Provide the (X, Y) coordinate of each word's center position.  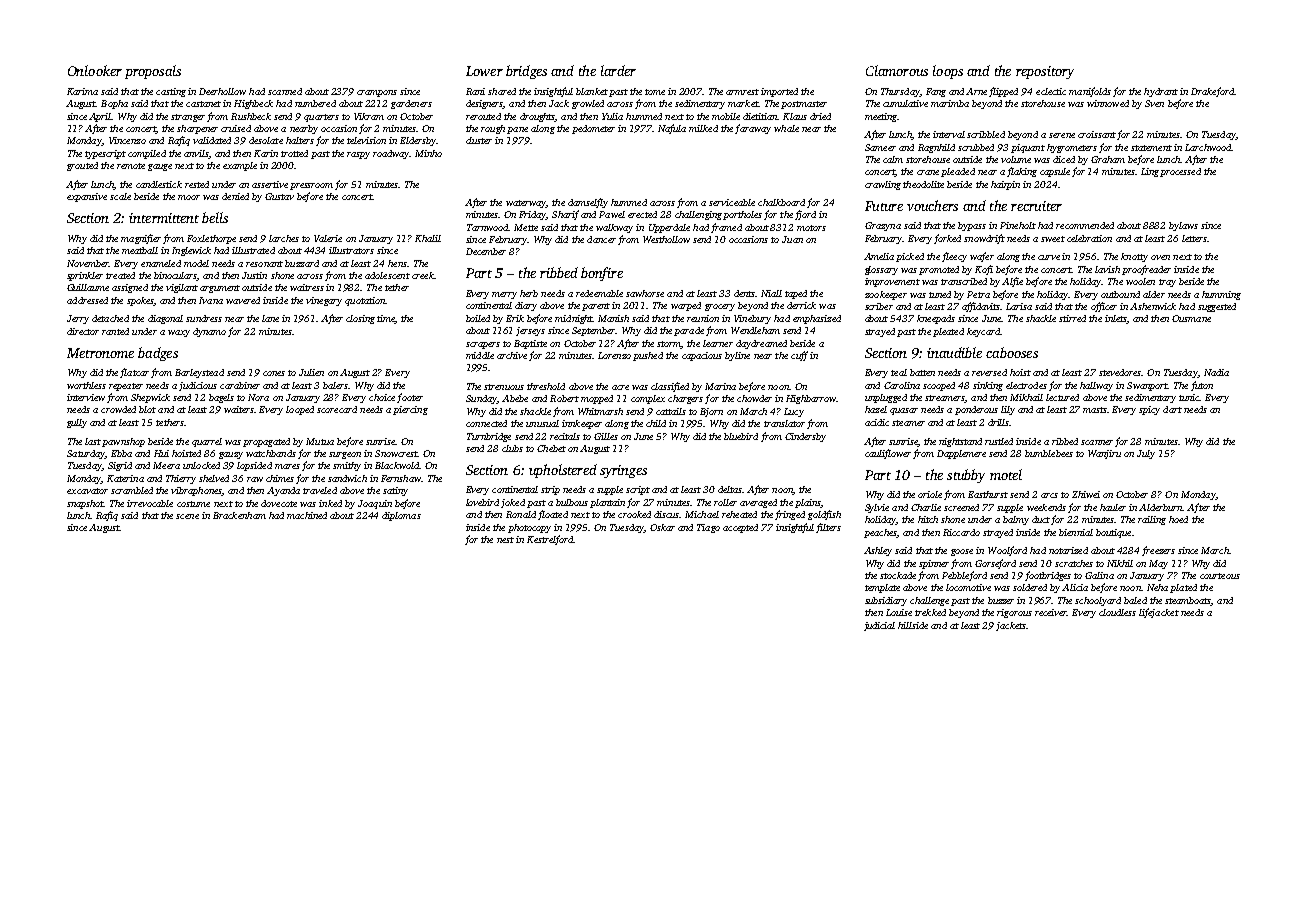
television (366, 140)
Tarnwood (488, 227)
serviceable (732, 202)
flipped (1003, 92)
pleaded (958, 172)
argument (220, 289)
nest (505, 540)
